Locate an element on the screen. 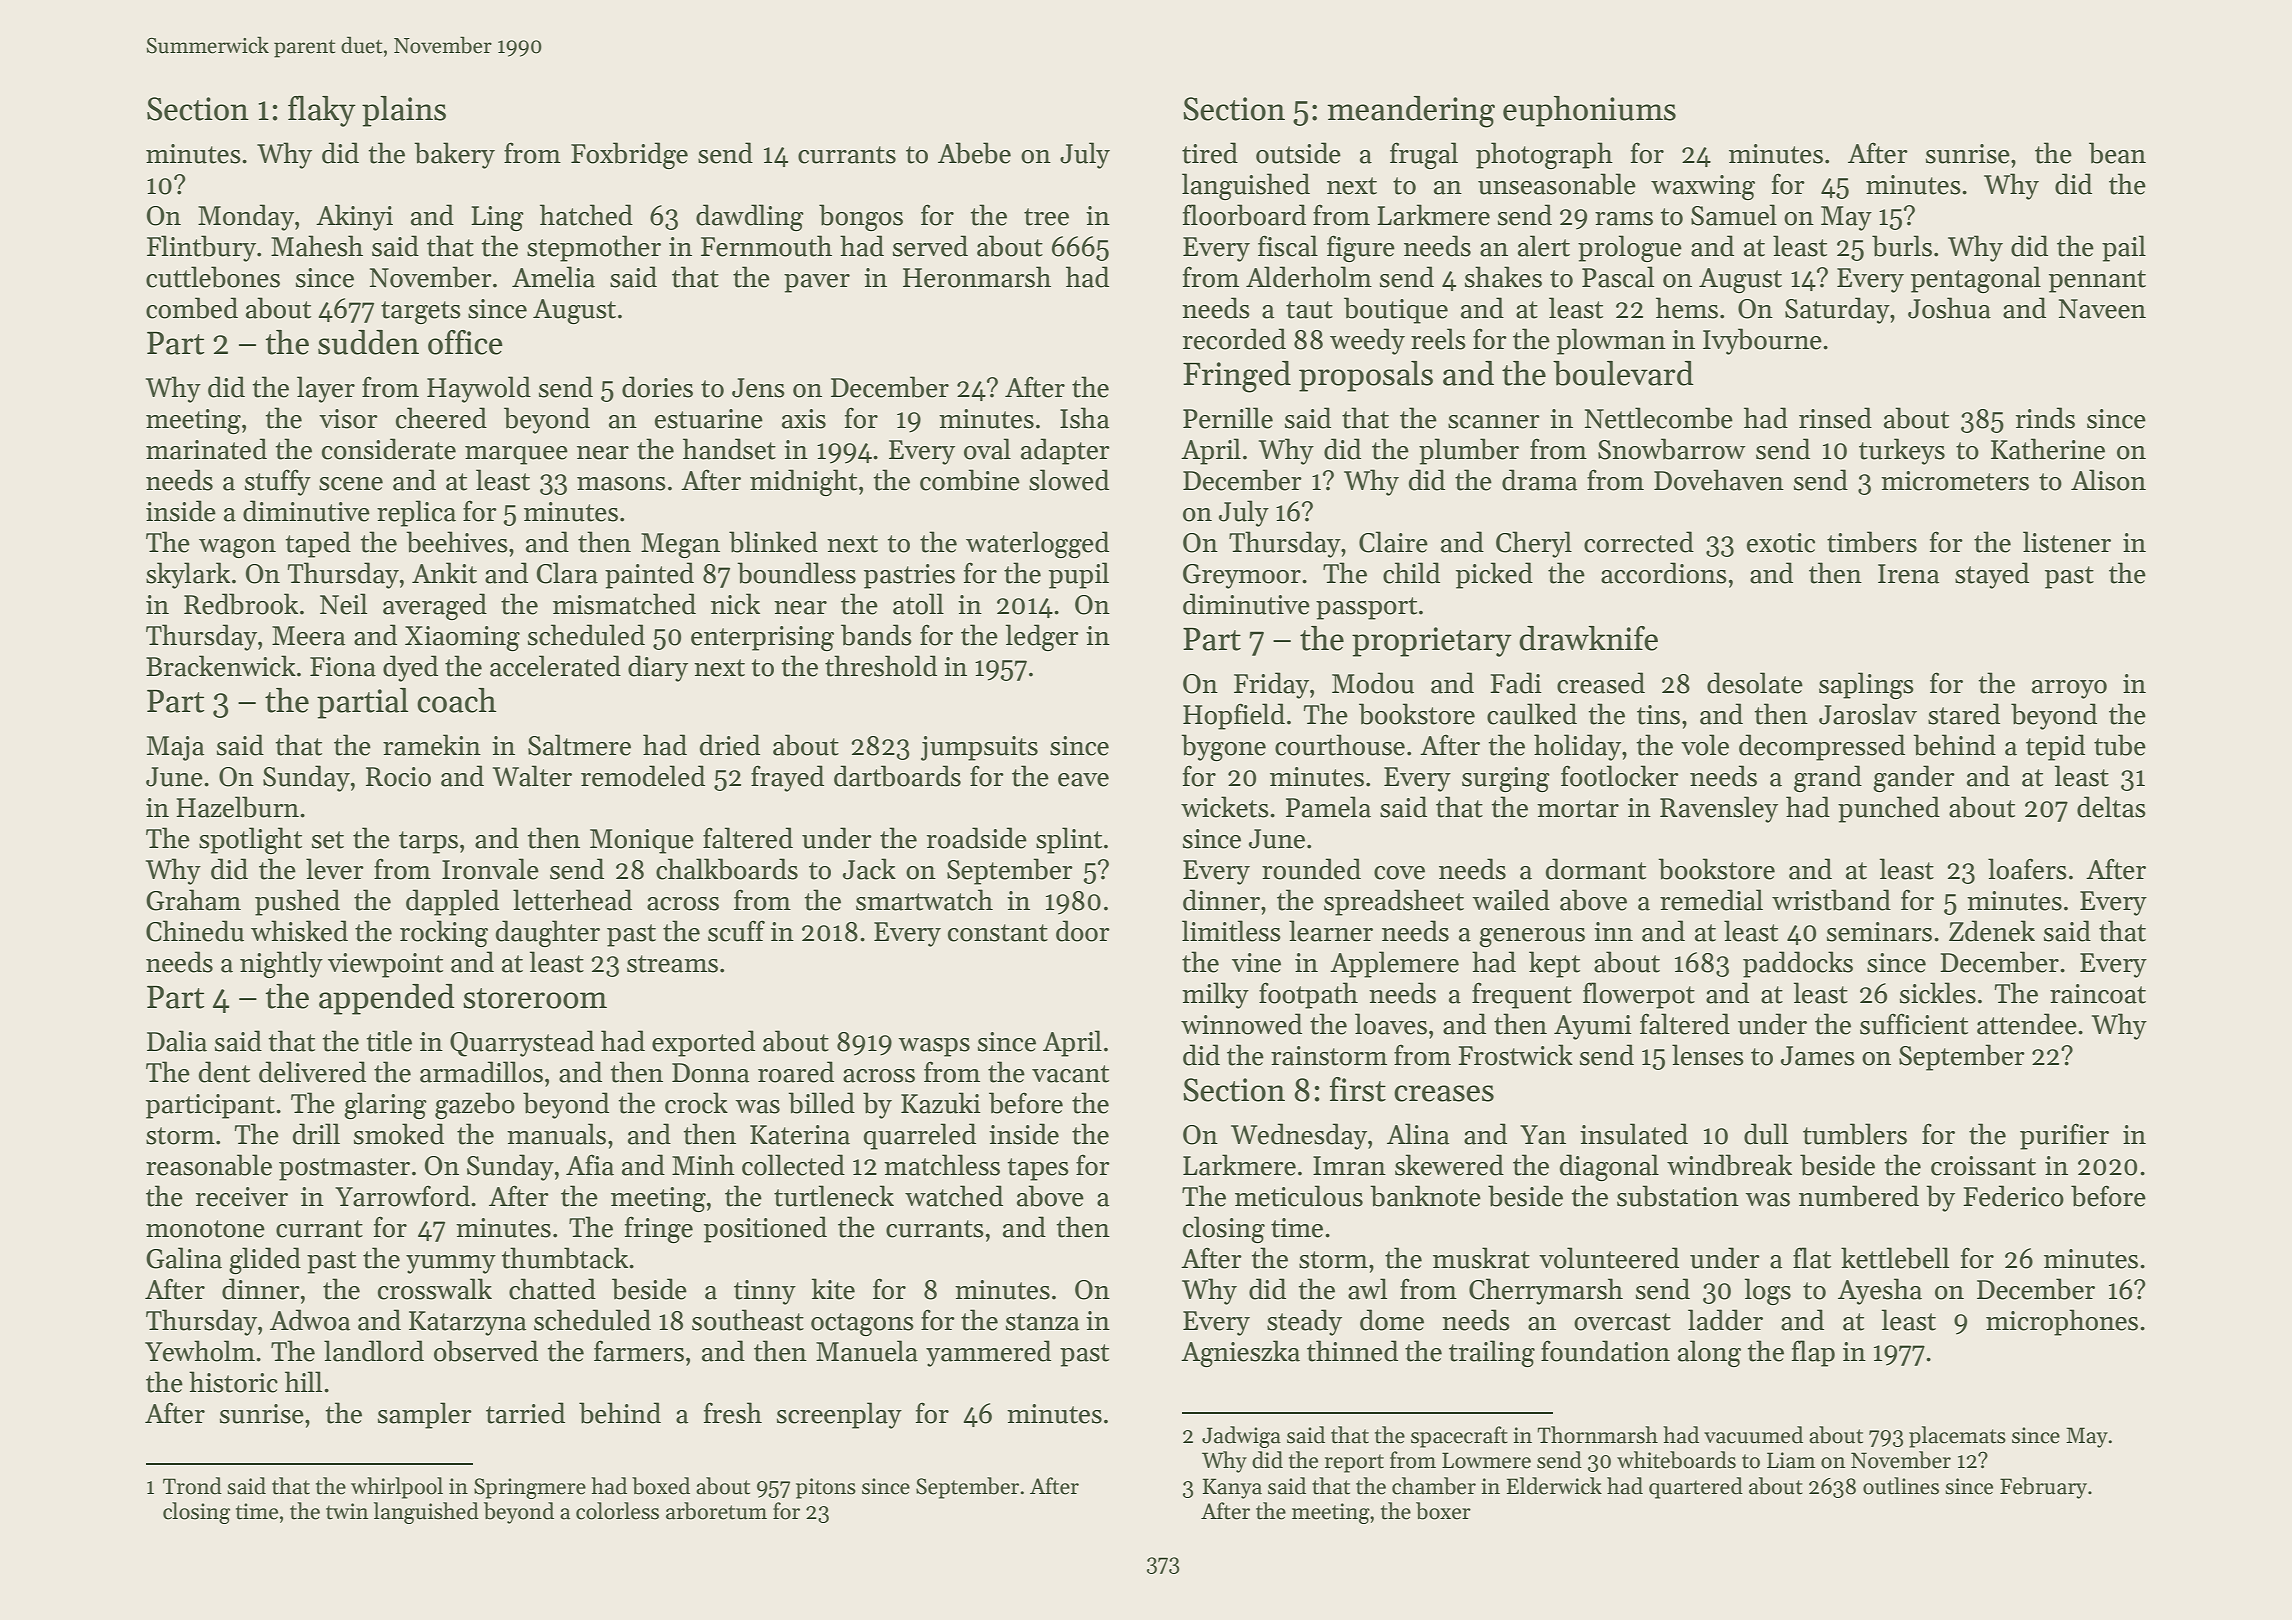  Pascal is located at coordinates (1618, 277).
